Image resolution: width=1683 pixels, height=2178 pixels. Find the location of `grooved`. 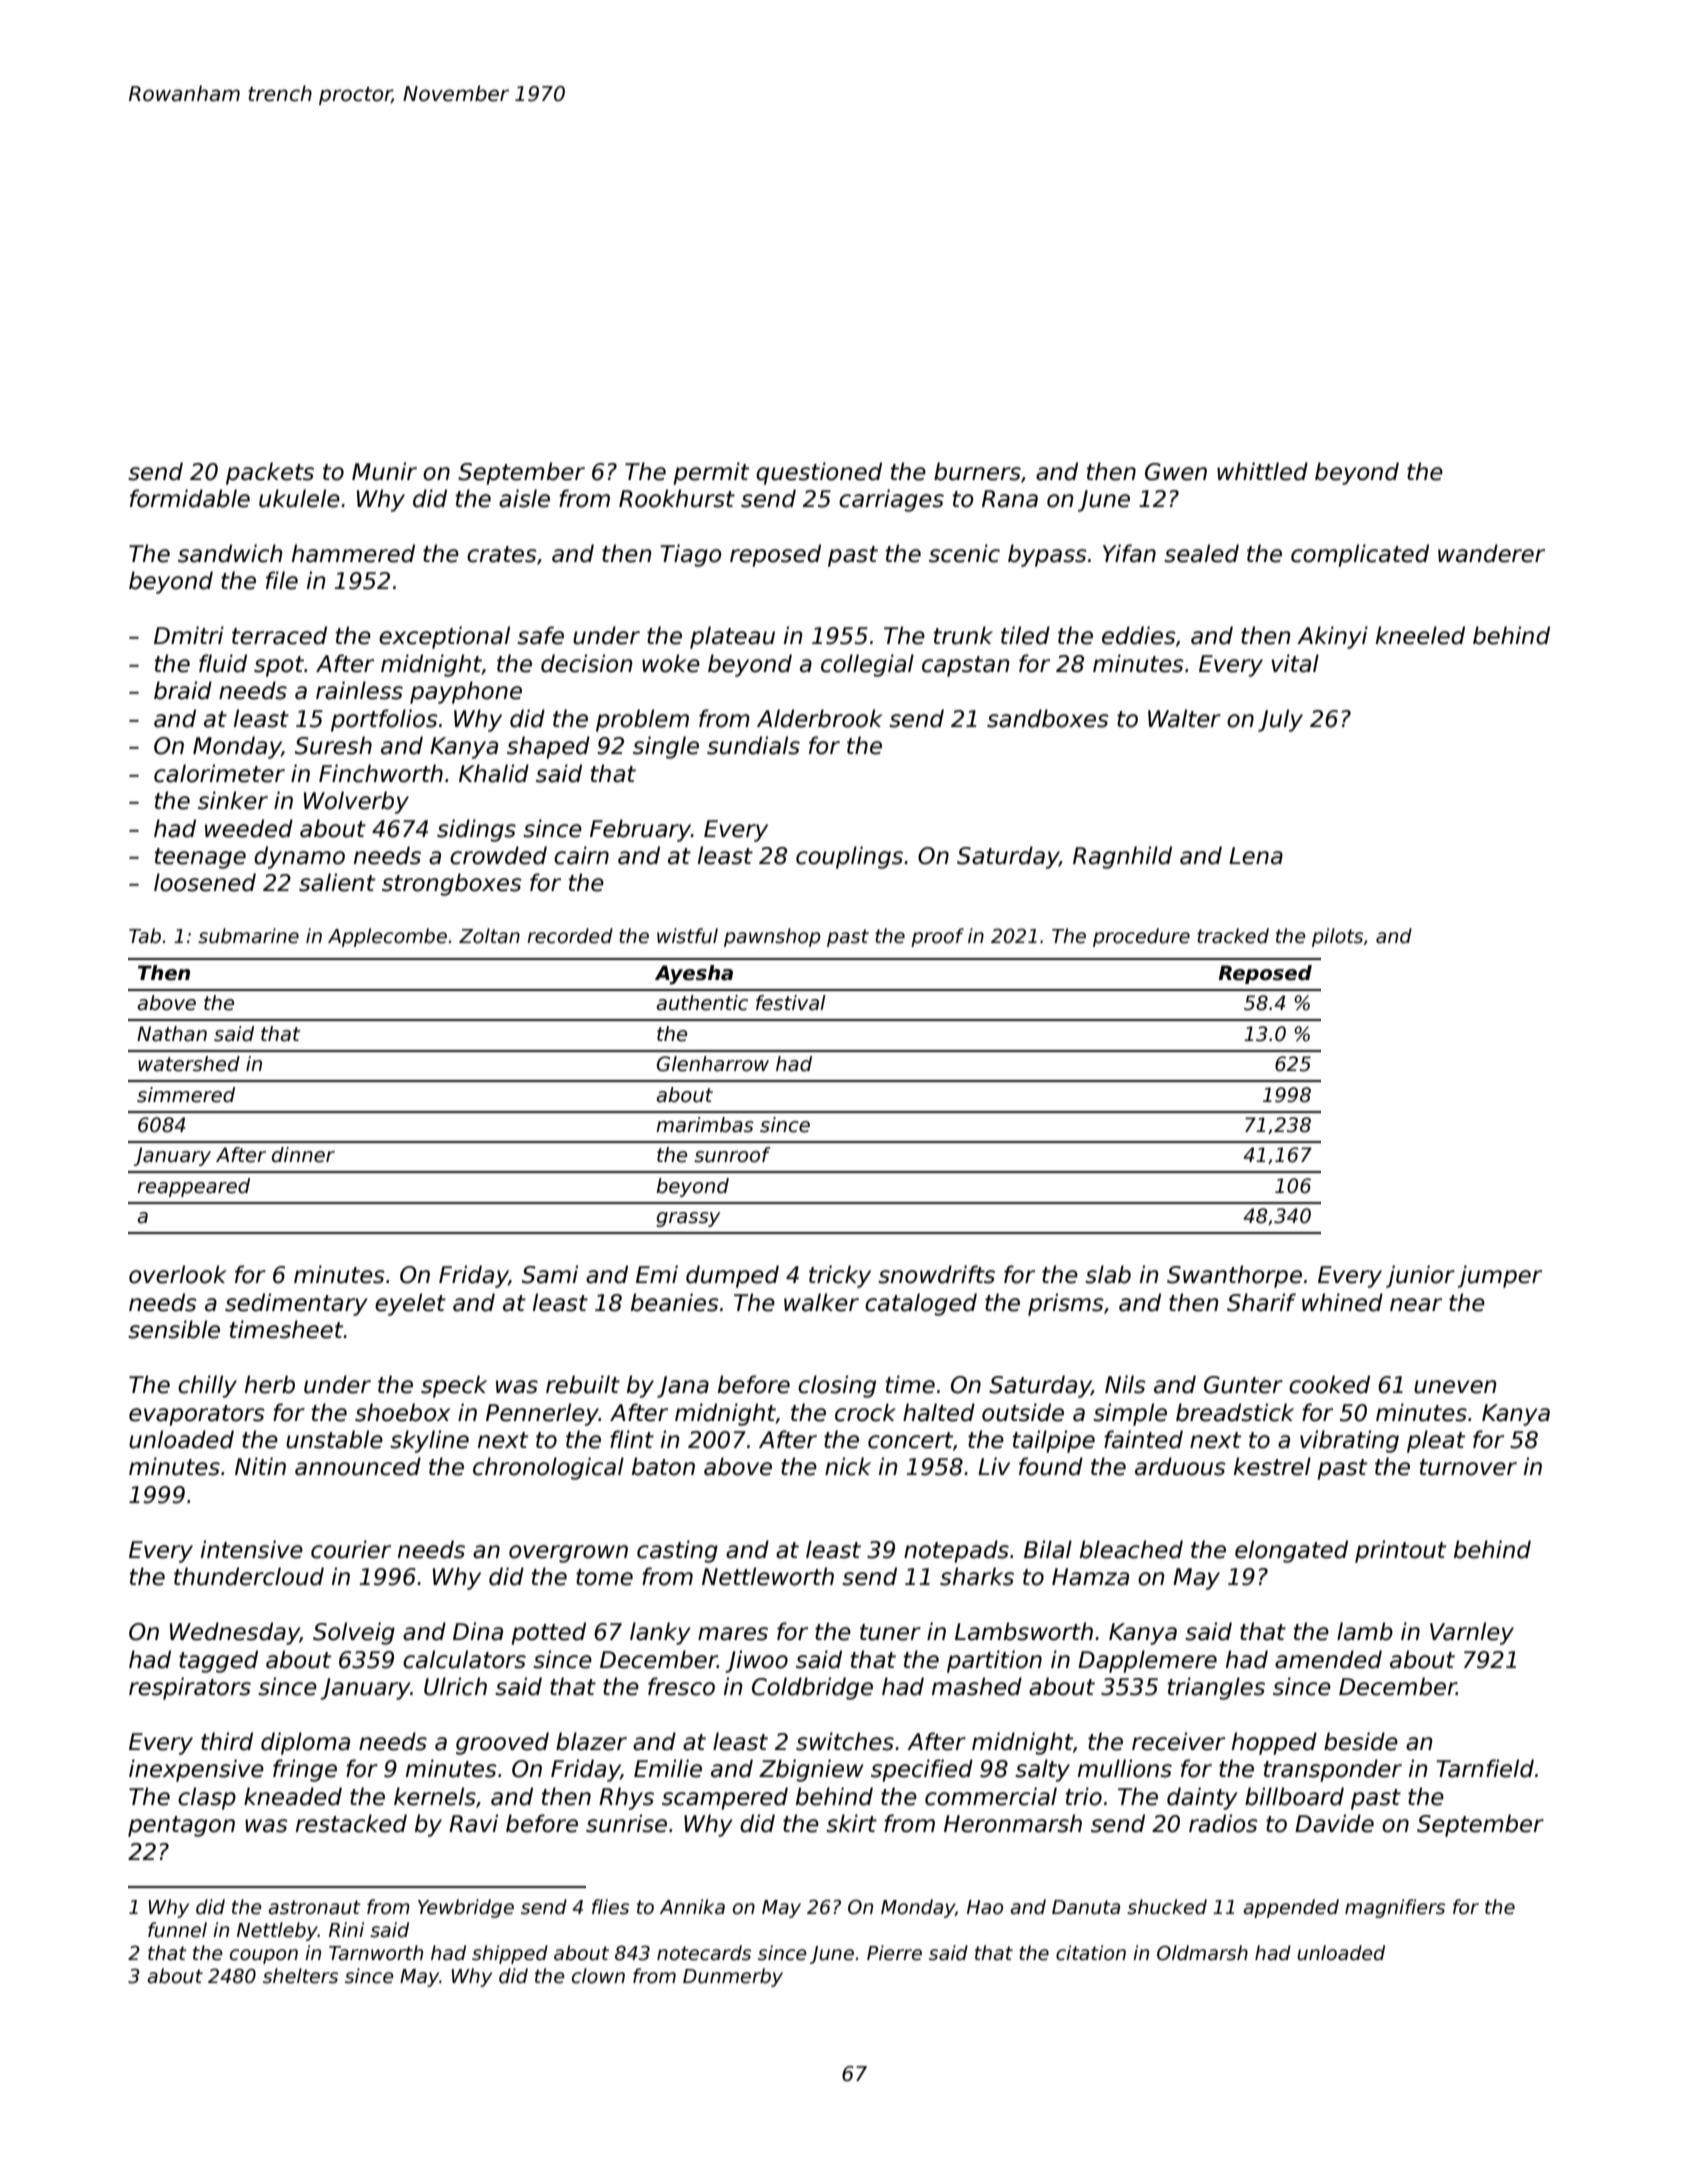

grooved is located at coordinates (502, 1743).
